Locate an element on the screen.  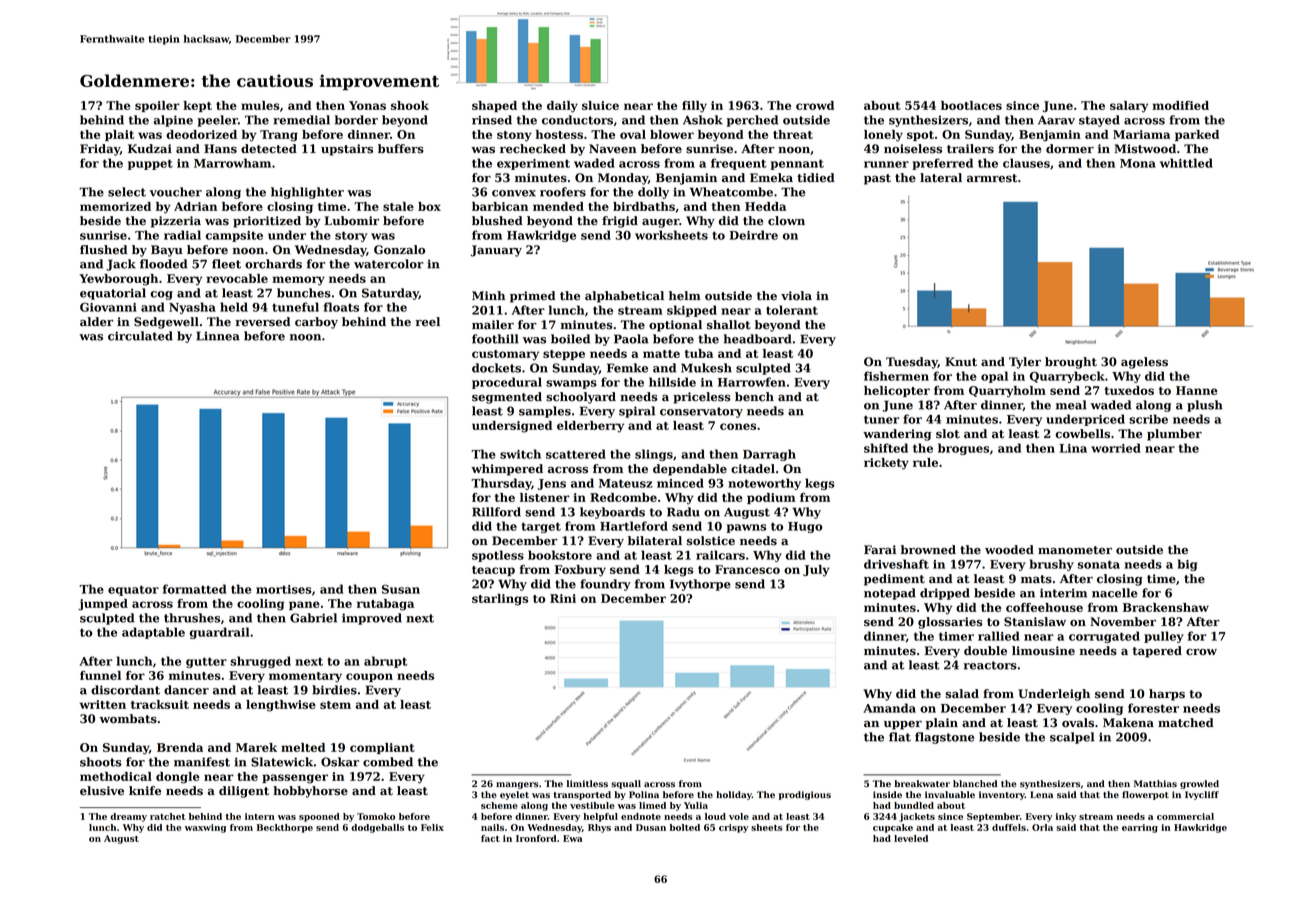
bootlaces is located at coordinates (971, 105).
